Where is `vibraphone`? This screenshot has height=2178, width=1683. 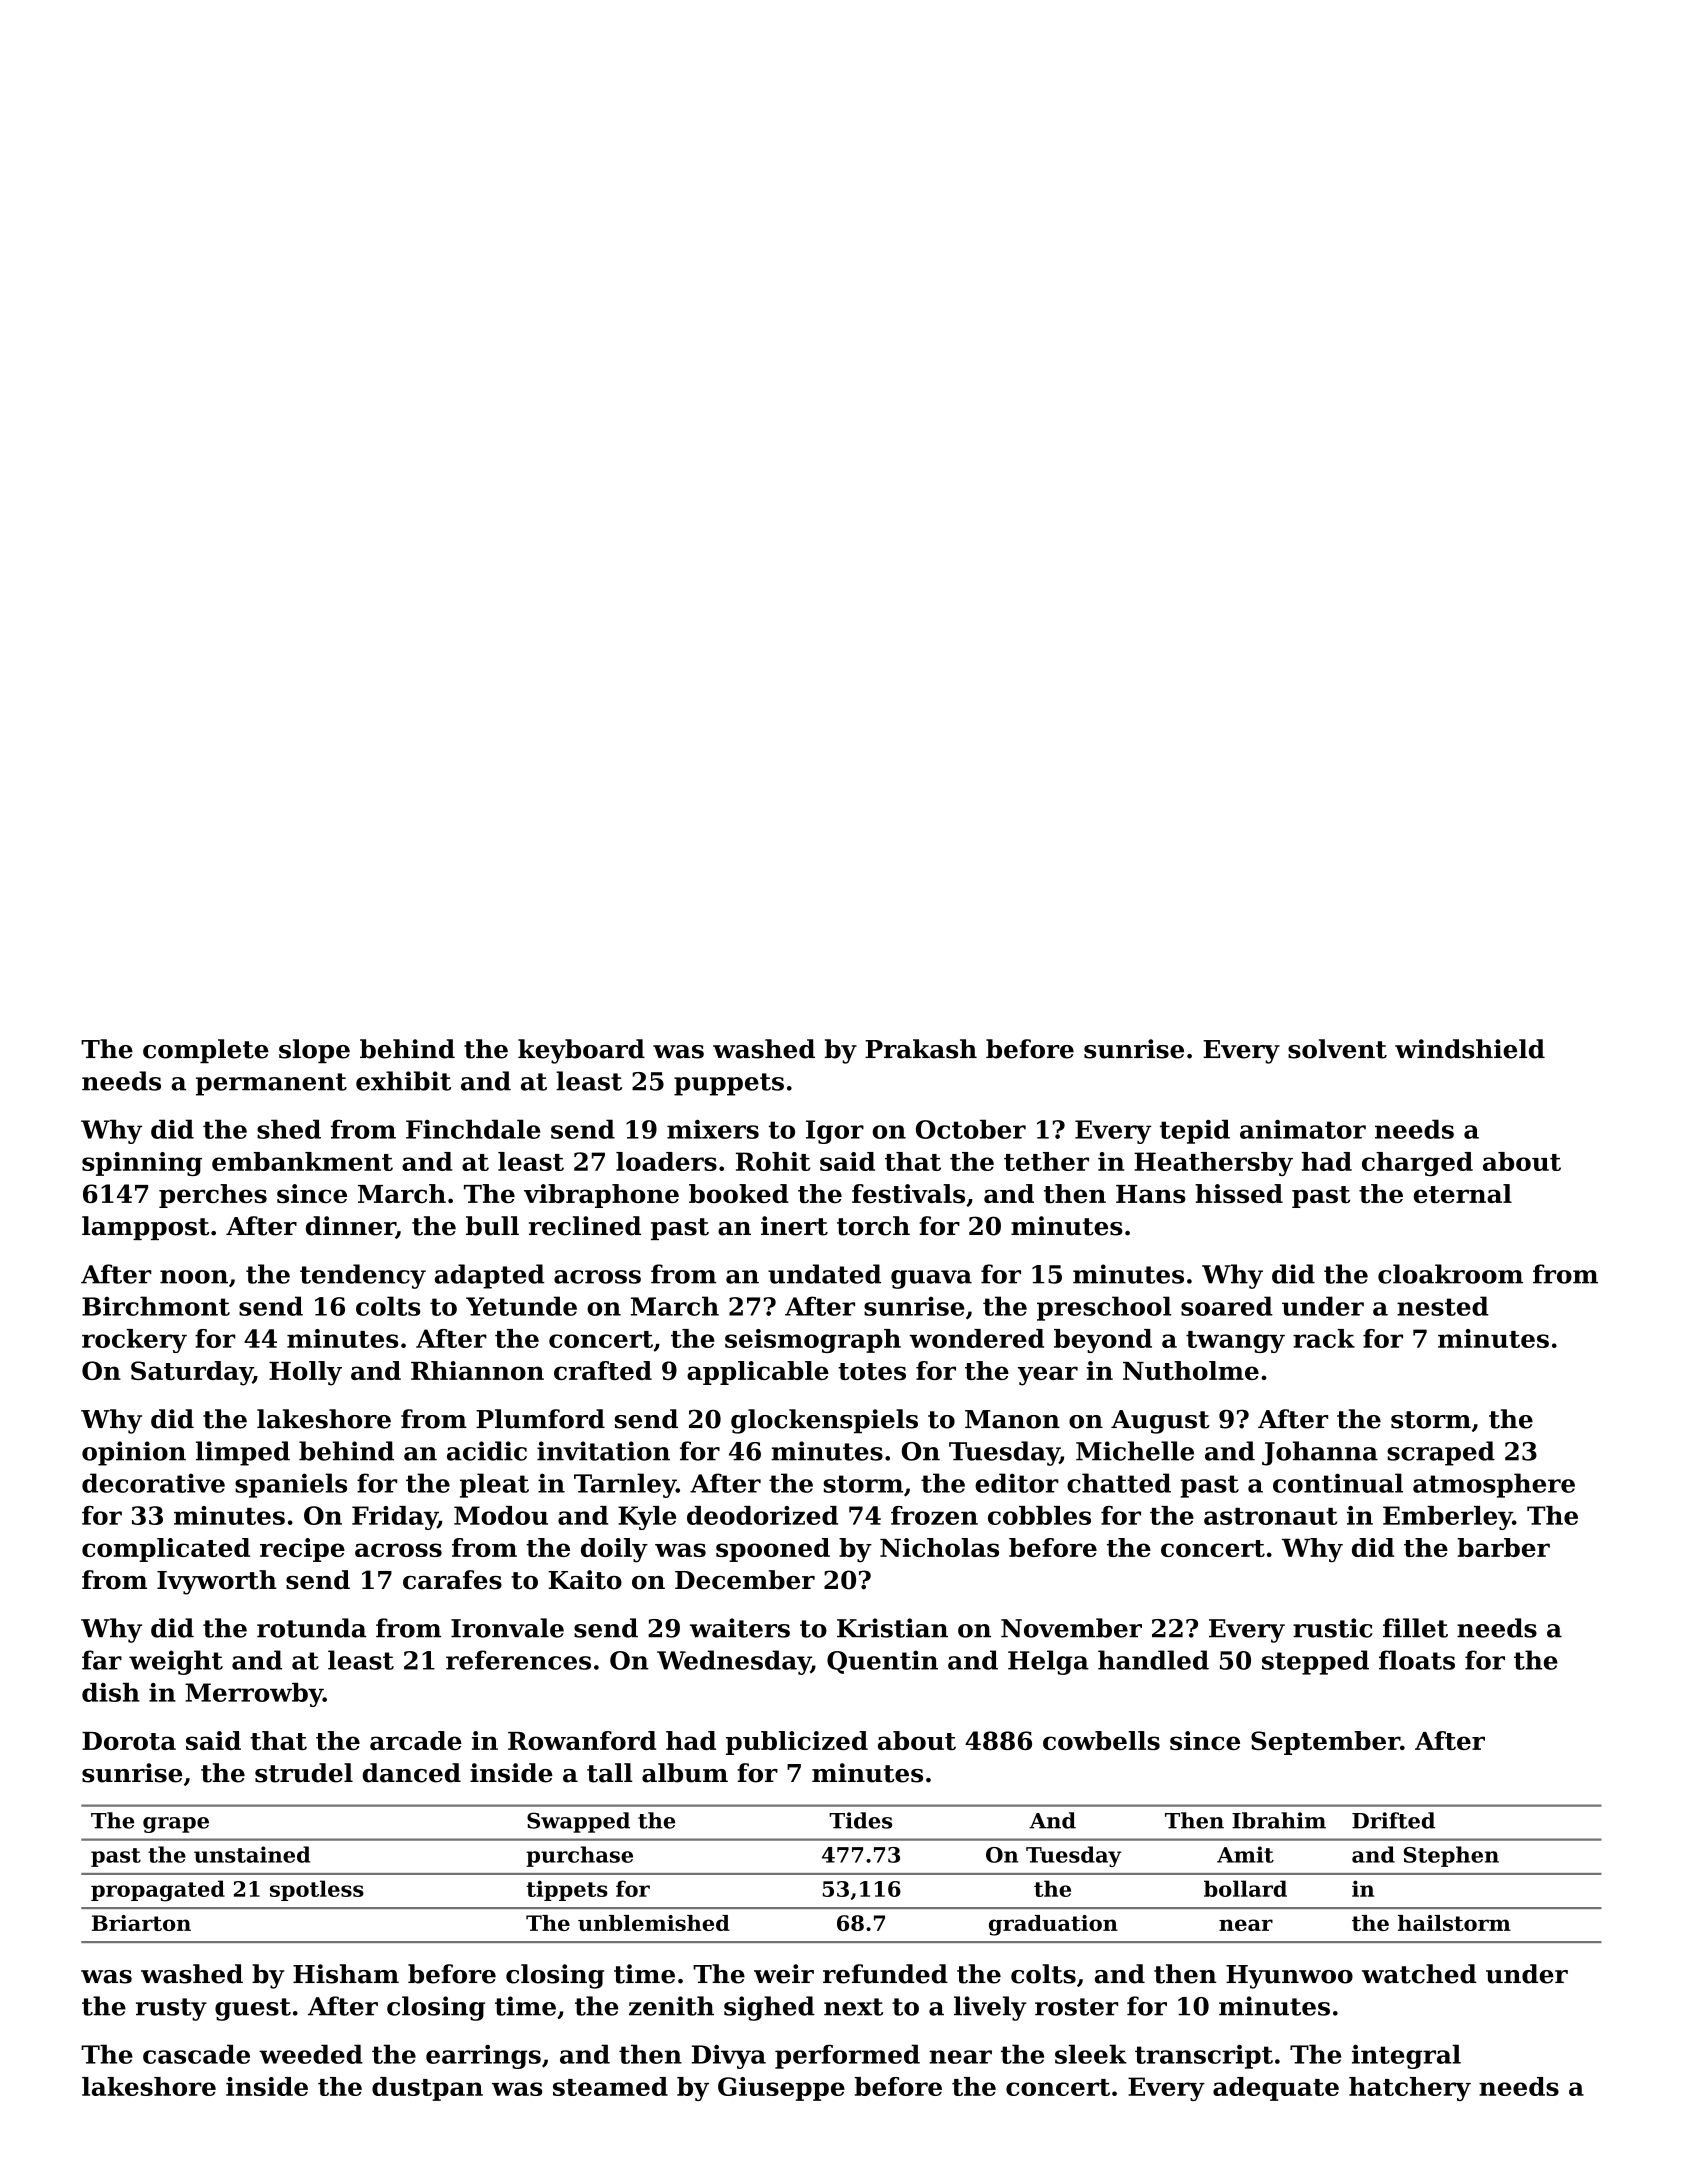 vibraphone is located at coordinates (601, 1196).
